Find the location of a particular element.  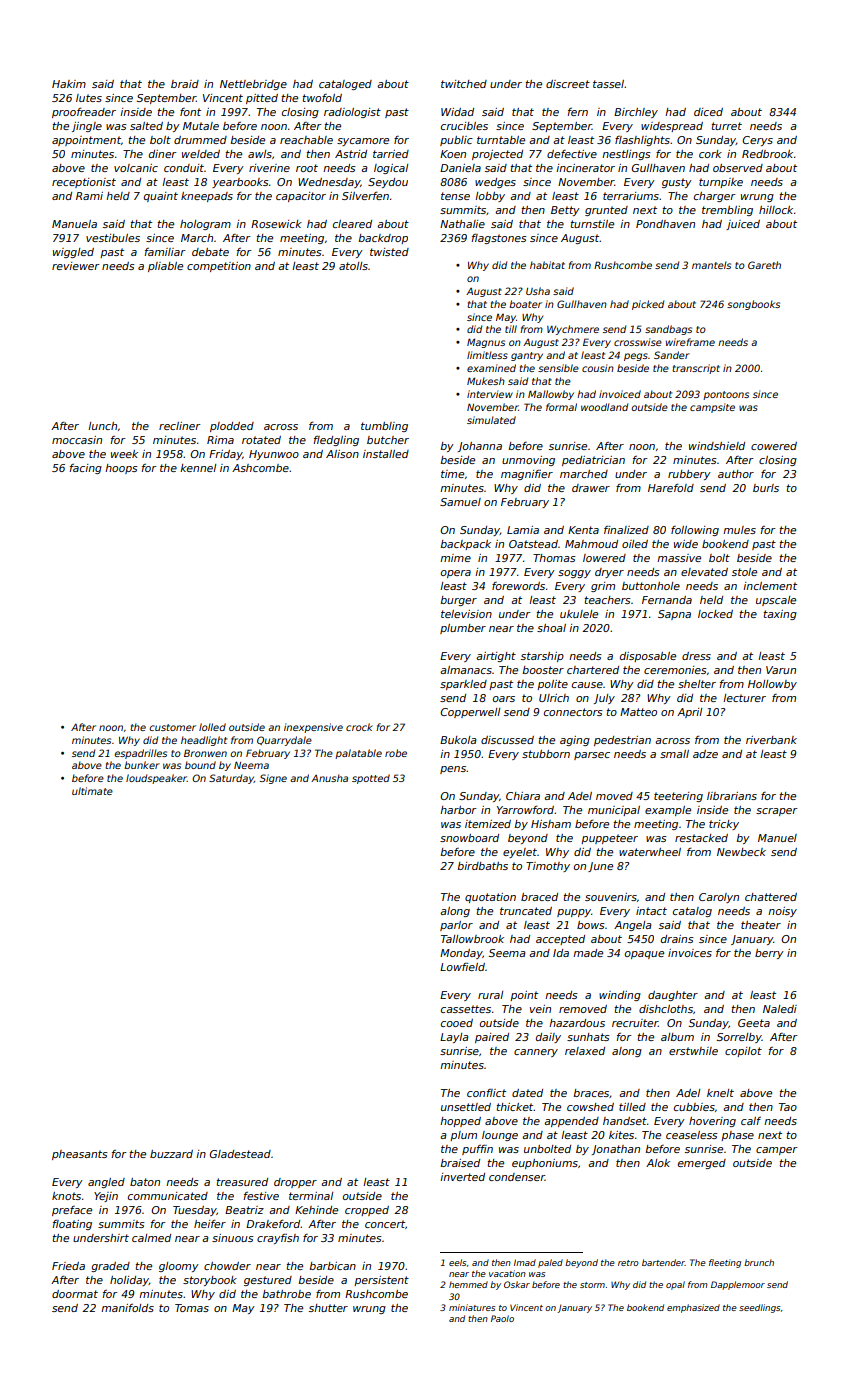

author is located at coordinates (736, 474).
